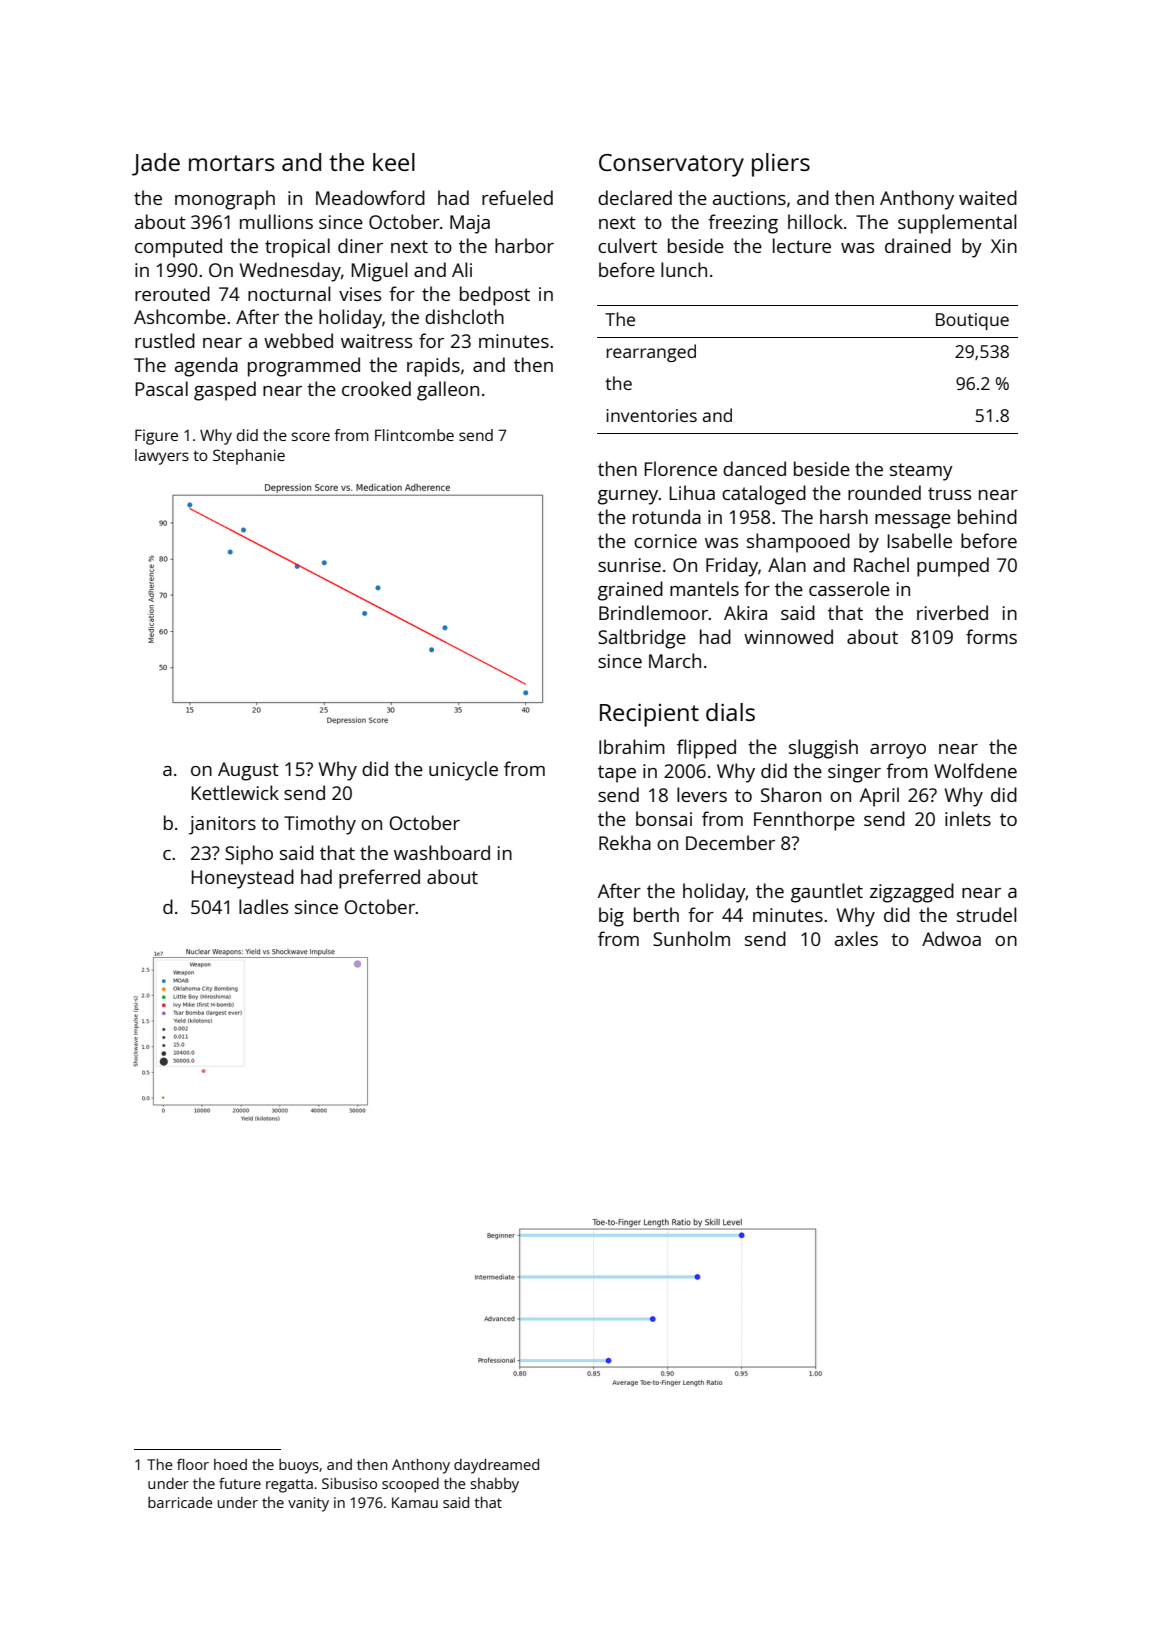  What do you see at coordinates (299, 1466) in the screenshot?
I see `buoys` at bounding box center [299, 1466].
